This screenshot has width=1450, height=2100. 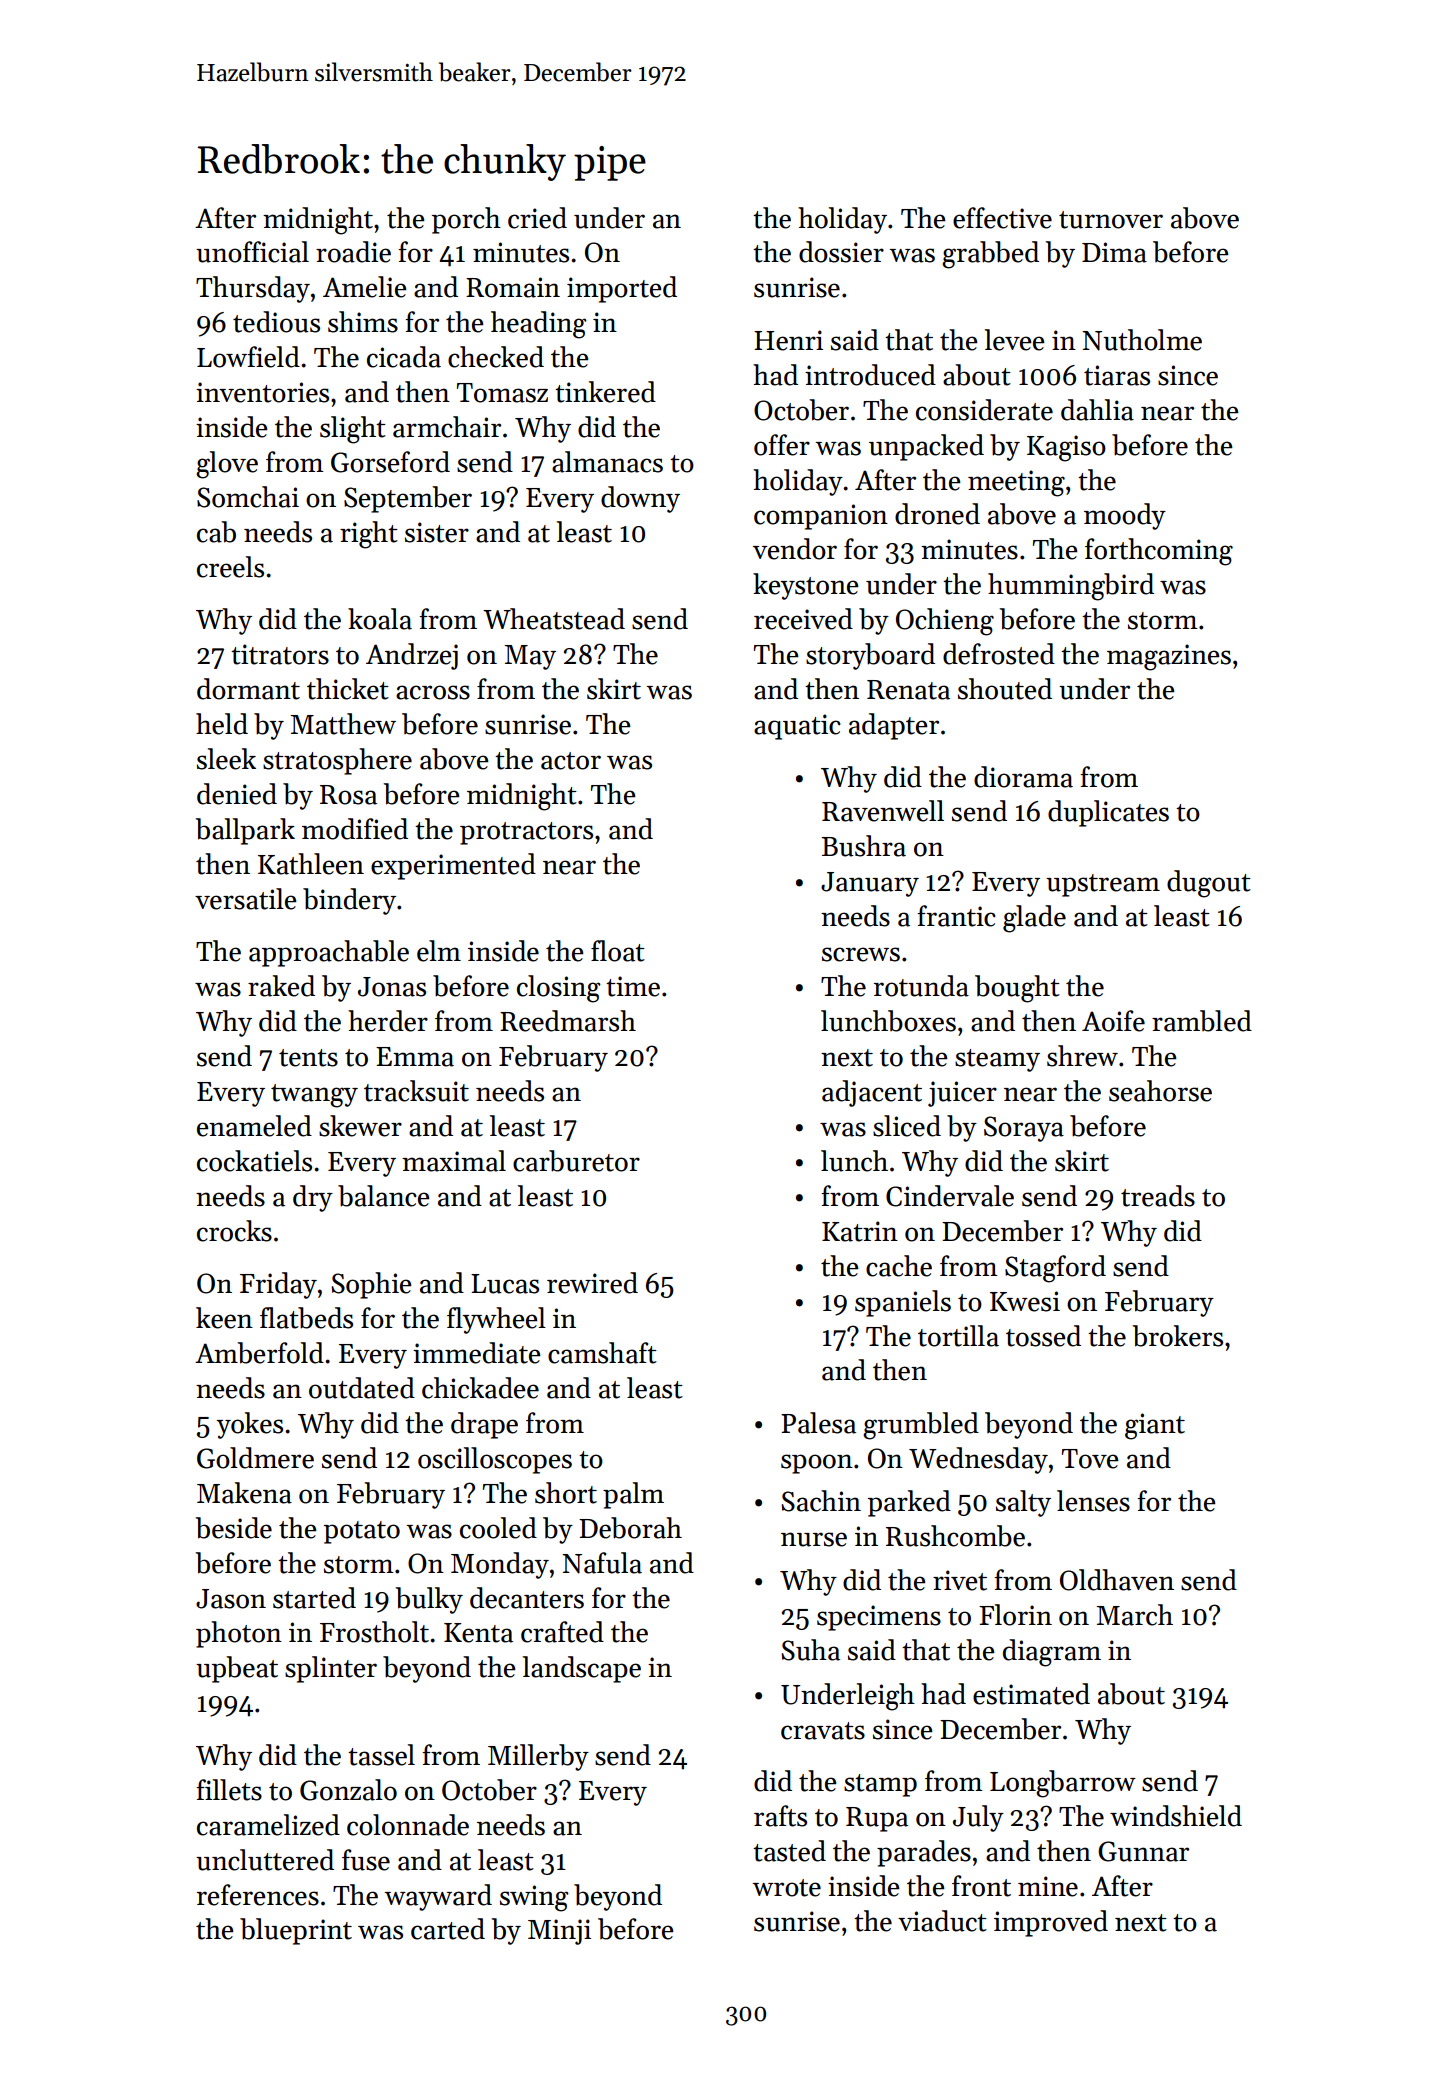 What do you see at coordinates (258, 1895) in the screenshot?
I see `references` at bounding box center [258, 1895].
